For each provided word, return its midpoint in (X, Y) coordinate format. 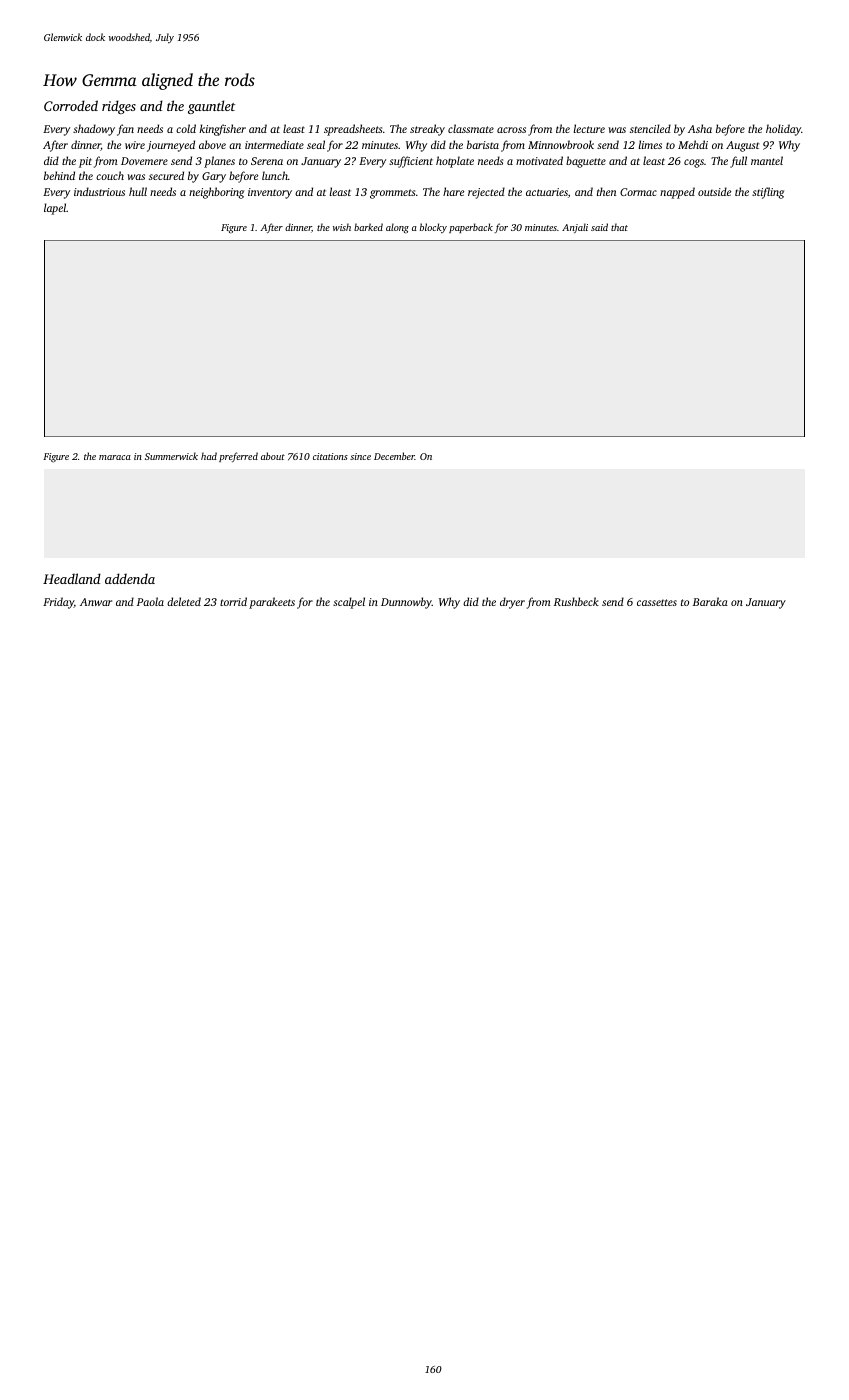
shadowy (94, 130)
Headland (72, 578)
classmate (471, 128)
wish (342, 227)
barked (368, 227)
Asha (700, 128)
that (619, 227)
